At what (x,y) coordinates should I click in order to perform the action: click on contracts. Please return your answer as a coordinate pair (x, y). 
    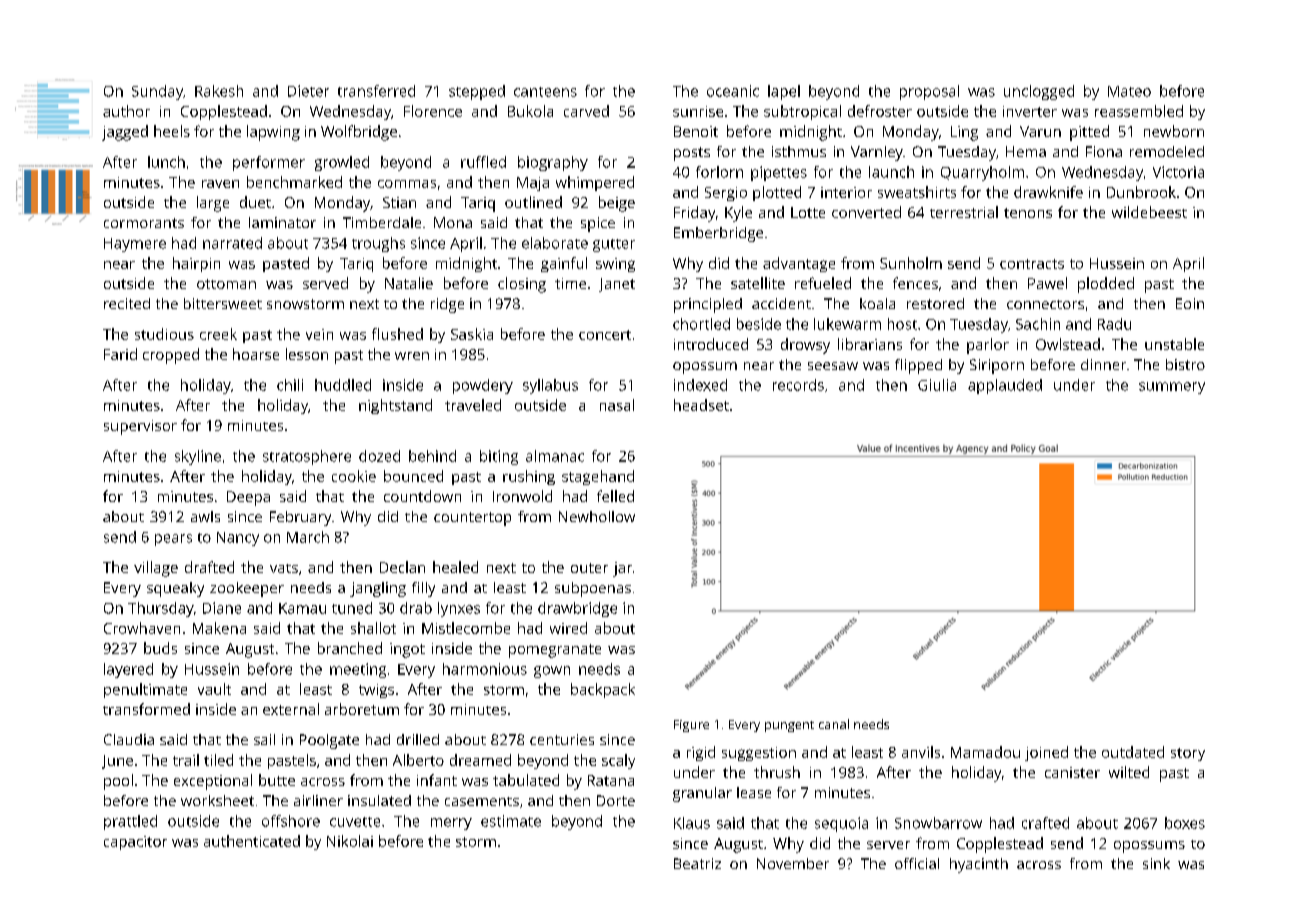
    Looking at the image, I should click on (1032, 264).
